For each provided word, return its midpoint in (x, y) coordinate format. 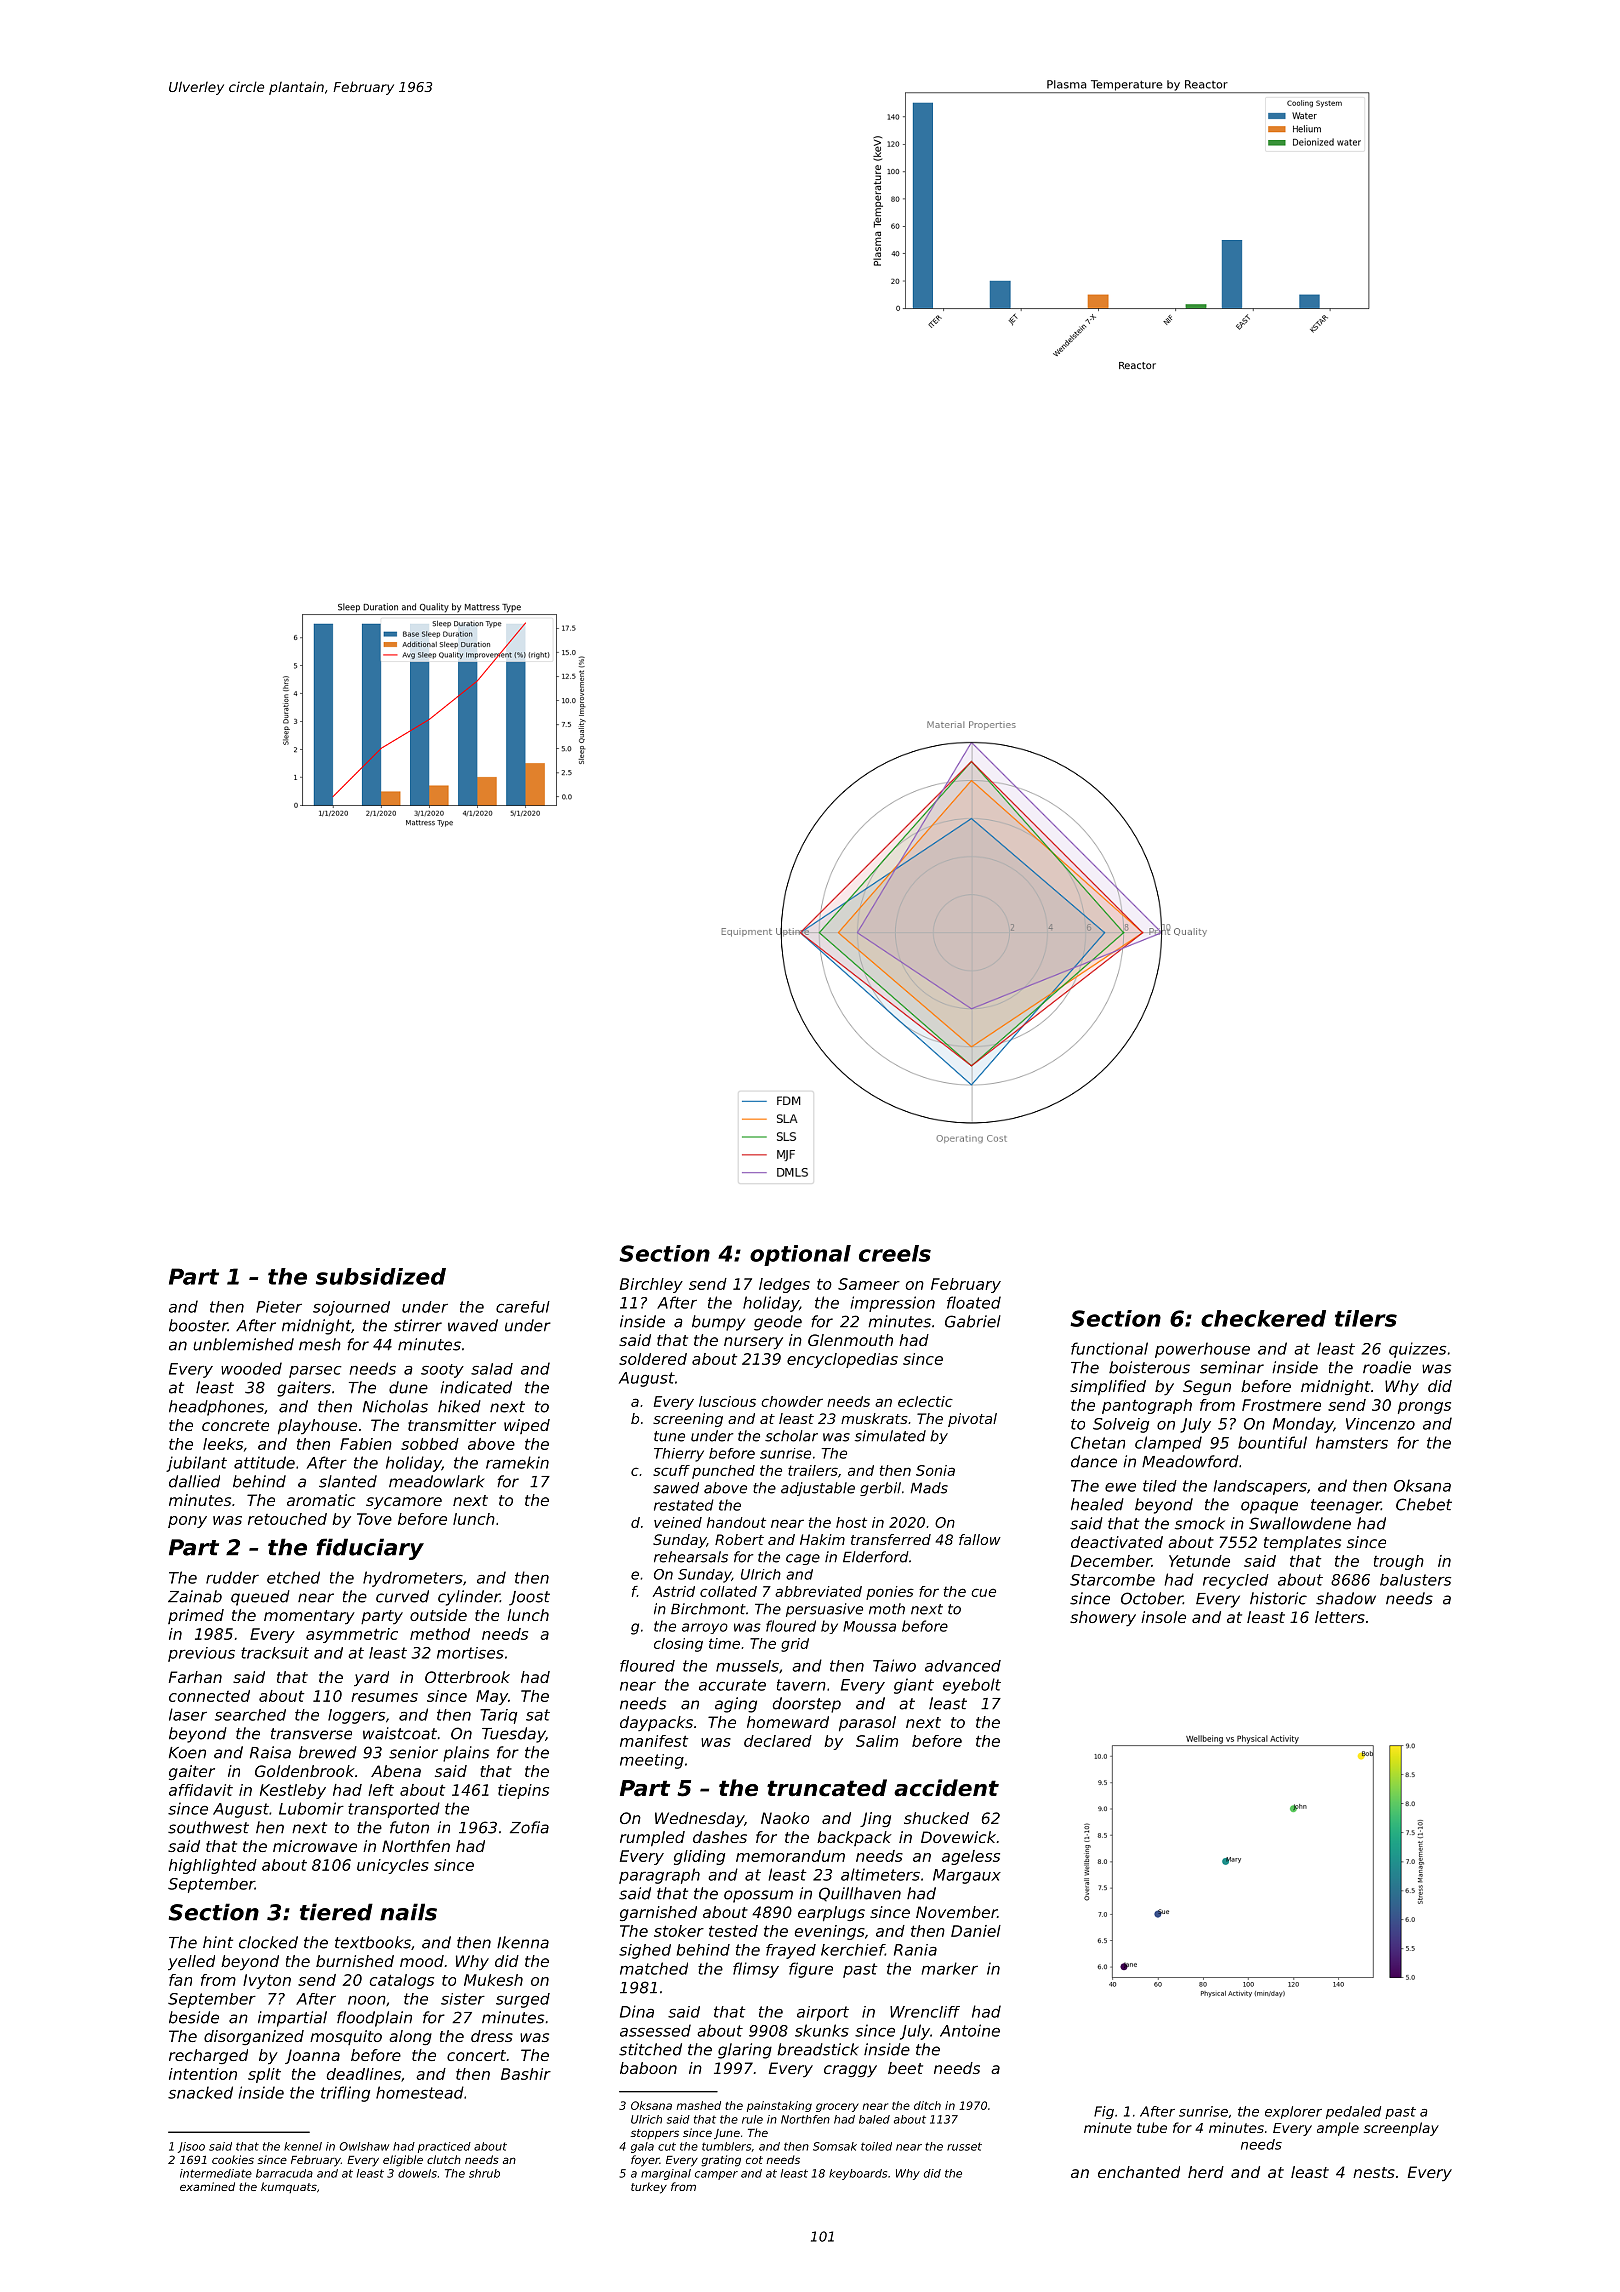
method (440, 1634)
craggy (850, 2071)
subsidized (381, 1276)
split (264, 2075)
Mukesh (493, 1980)
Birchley (651, 1285)
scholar (791, 1436)
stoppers (654, 2134)
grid (795, 1645)
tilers (1366, 1318)
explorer (1293, 2112)
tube (1152, 2127)
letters (1340, 1617)
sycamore (404, 1503)
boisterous (1149, 1367)
